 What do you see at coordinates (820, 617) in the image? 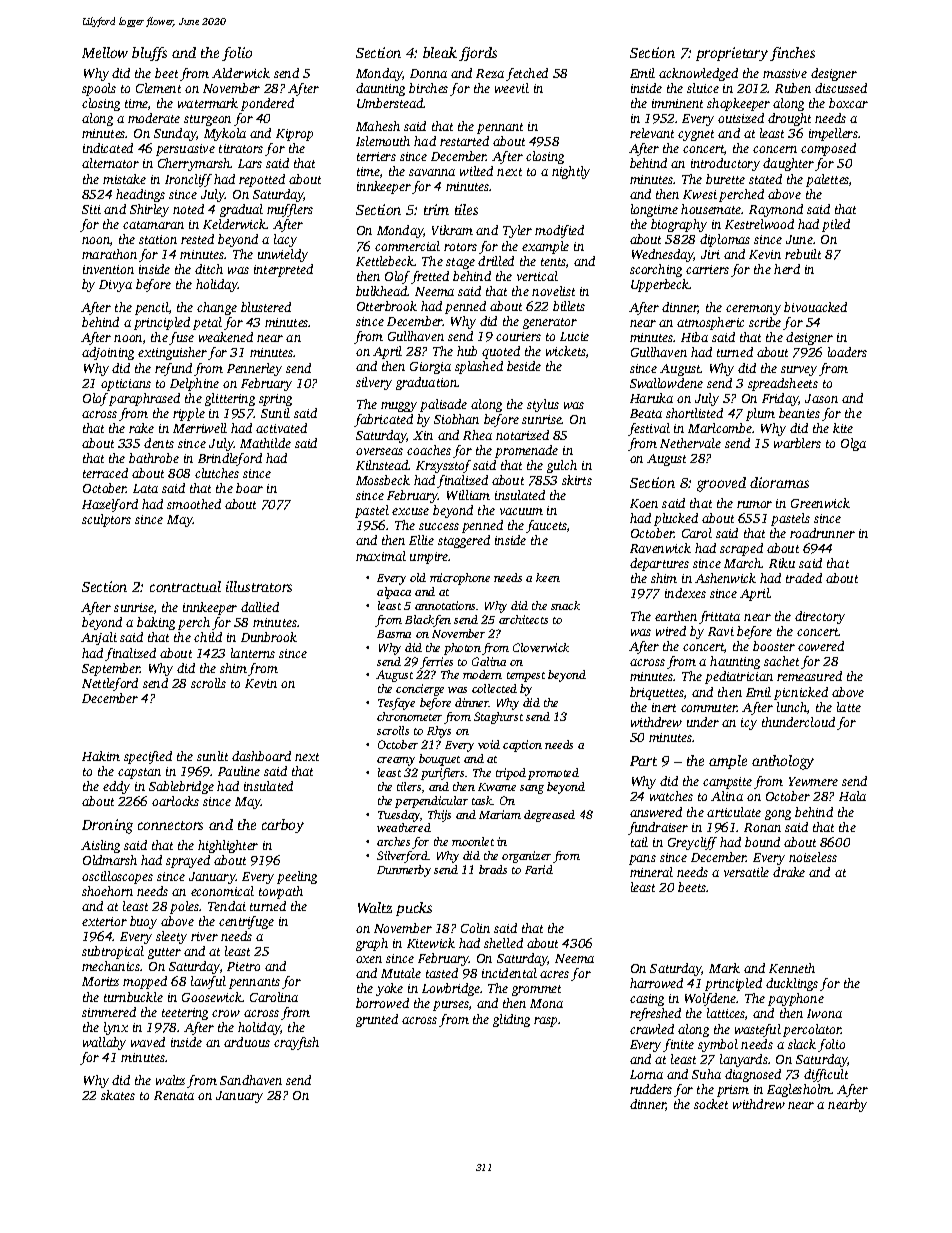
I see `directory` at bounding box center [820, 617].
